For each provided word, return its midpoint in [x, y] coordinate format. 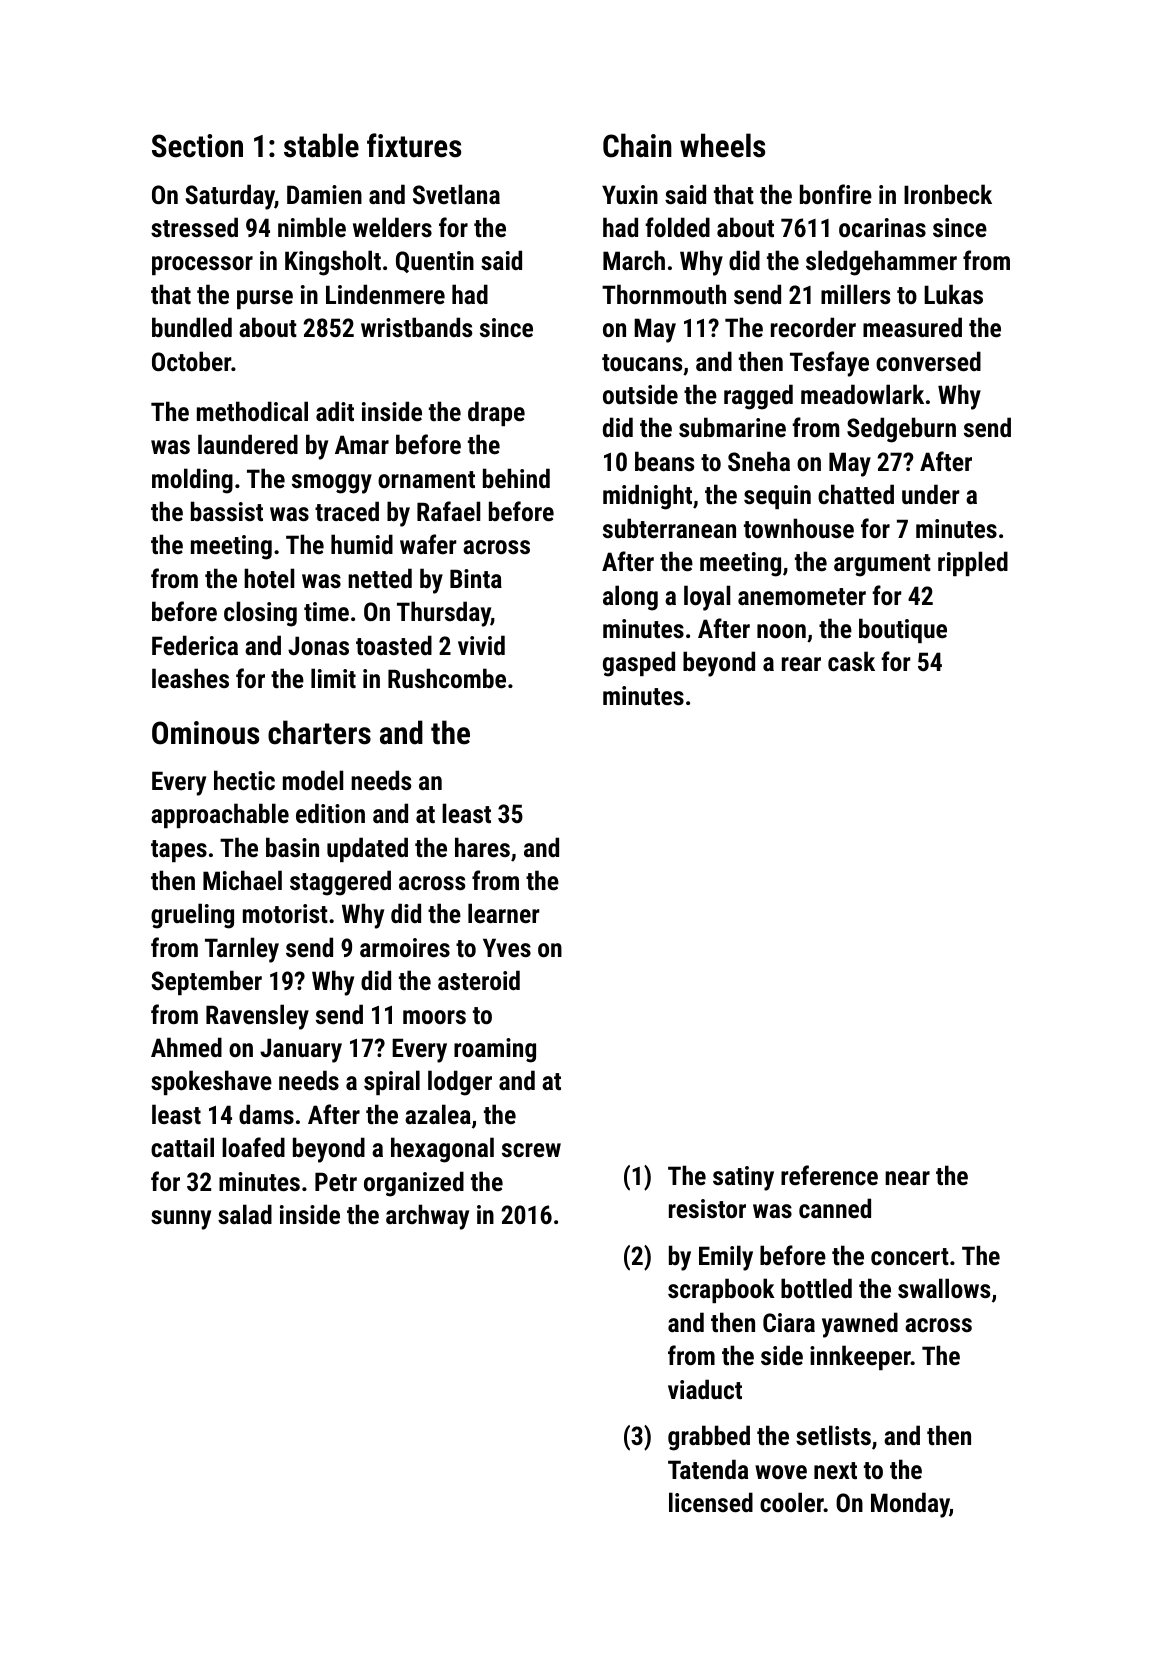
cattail [182, 1147]
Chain [637, 145]
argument [882, 565]
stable [321, 145]
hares [482, 847]
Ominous [205, 733]
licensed [711, 1502]
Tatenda [708, 1469]
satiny [743, 1178]
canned [835, 1208]
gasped [639, 664]
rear [801, 664]
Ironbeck [948, 194]
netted [380, 578]
